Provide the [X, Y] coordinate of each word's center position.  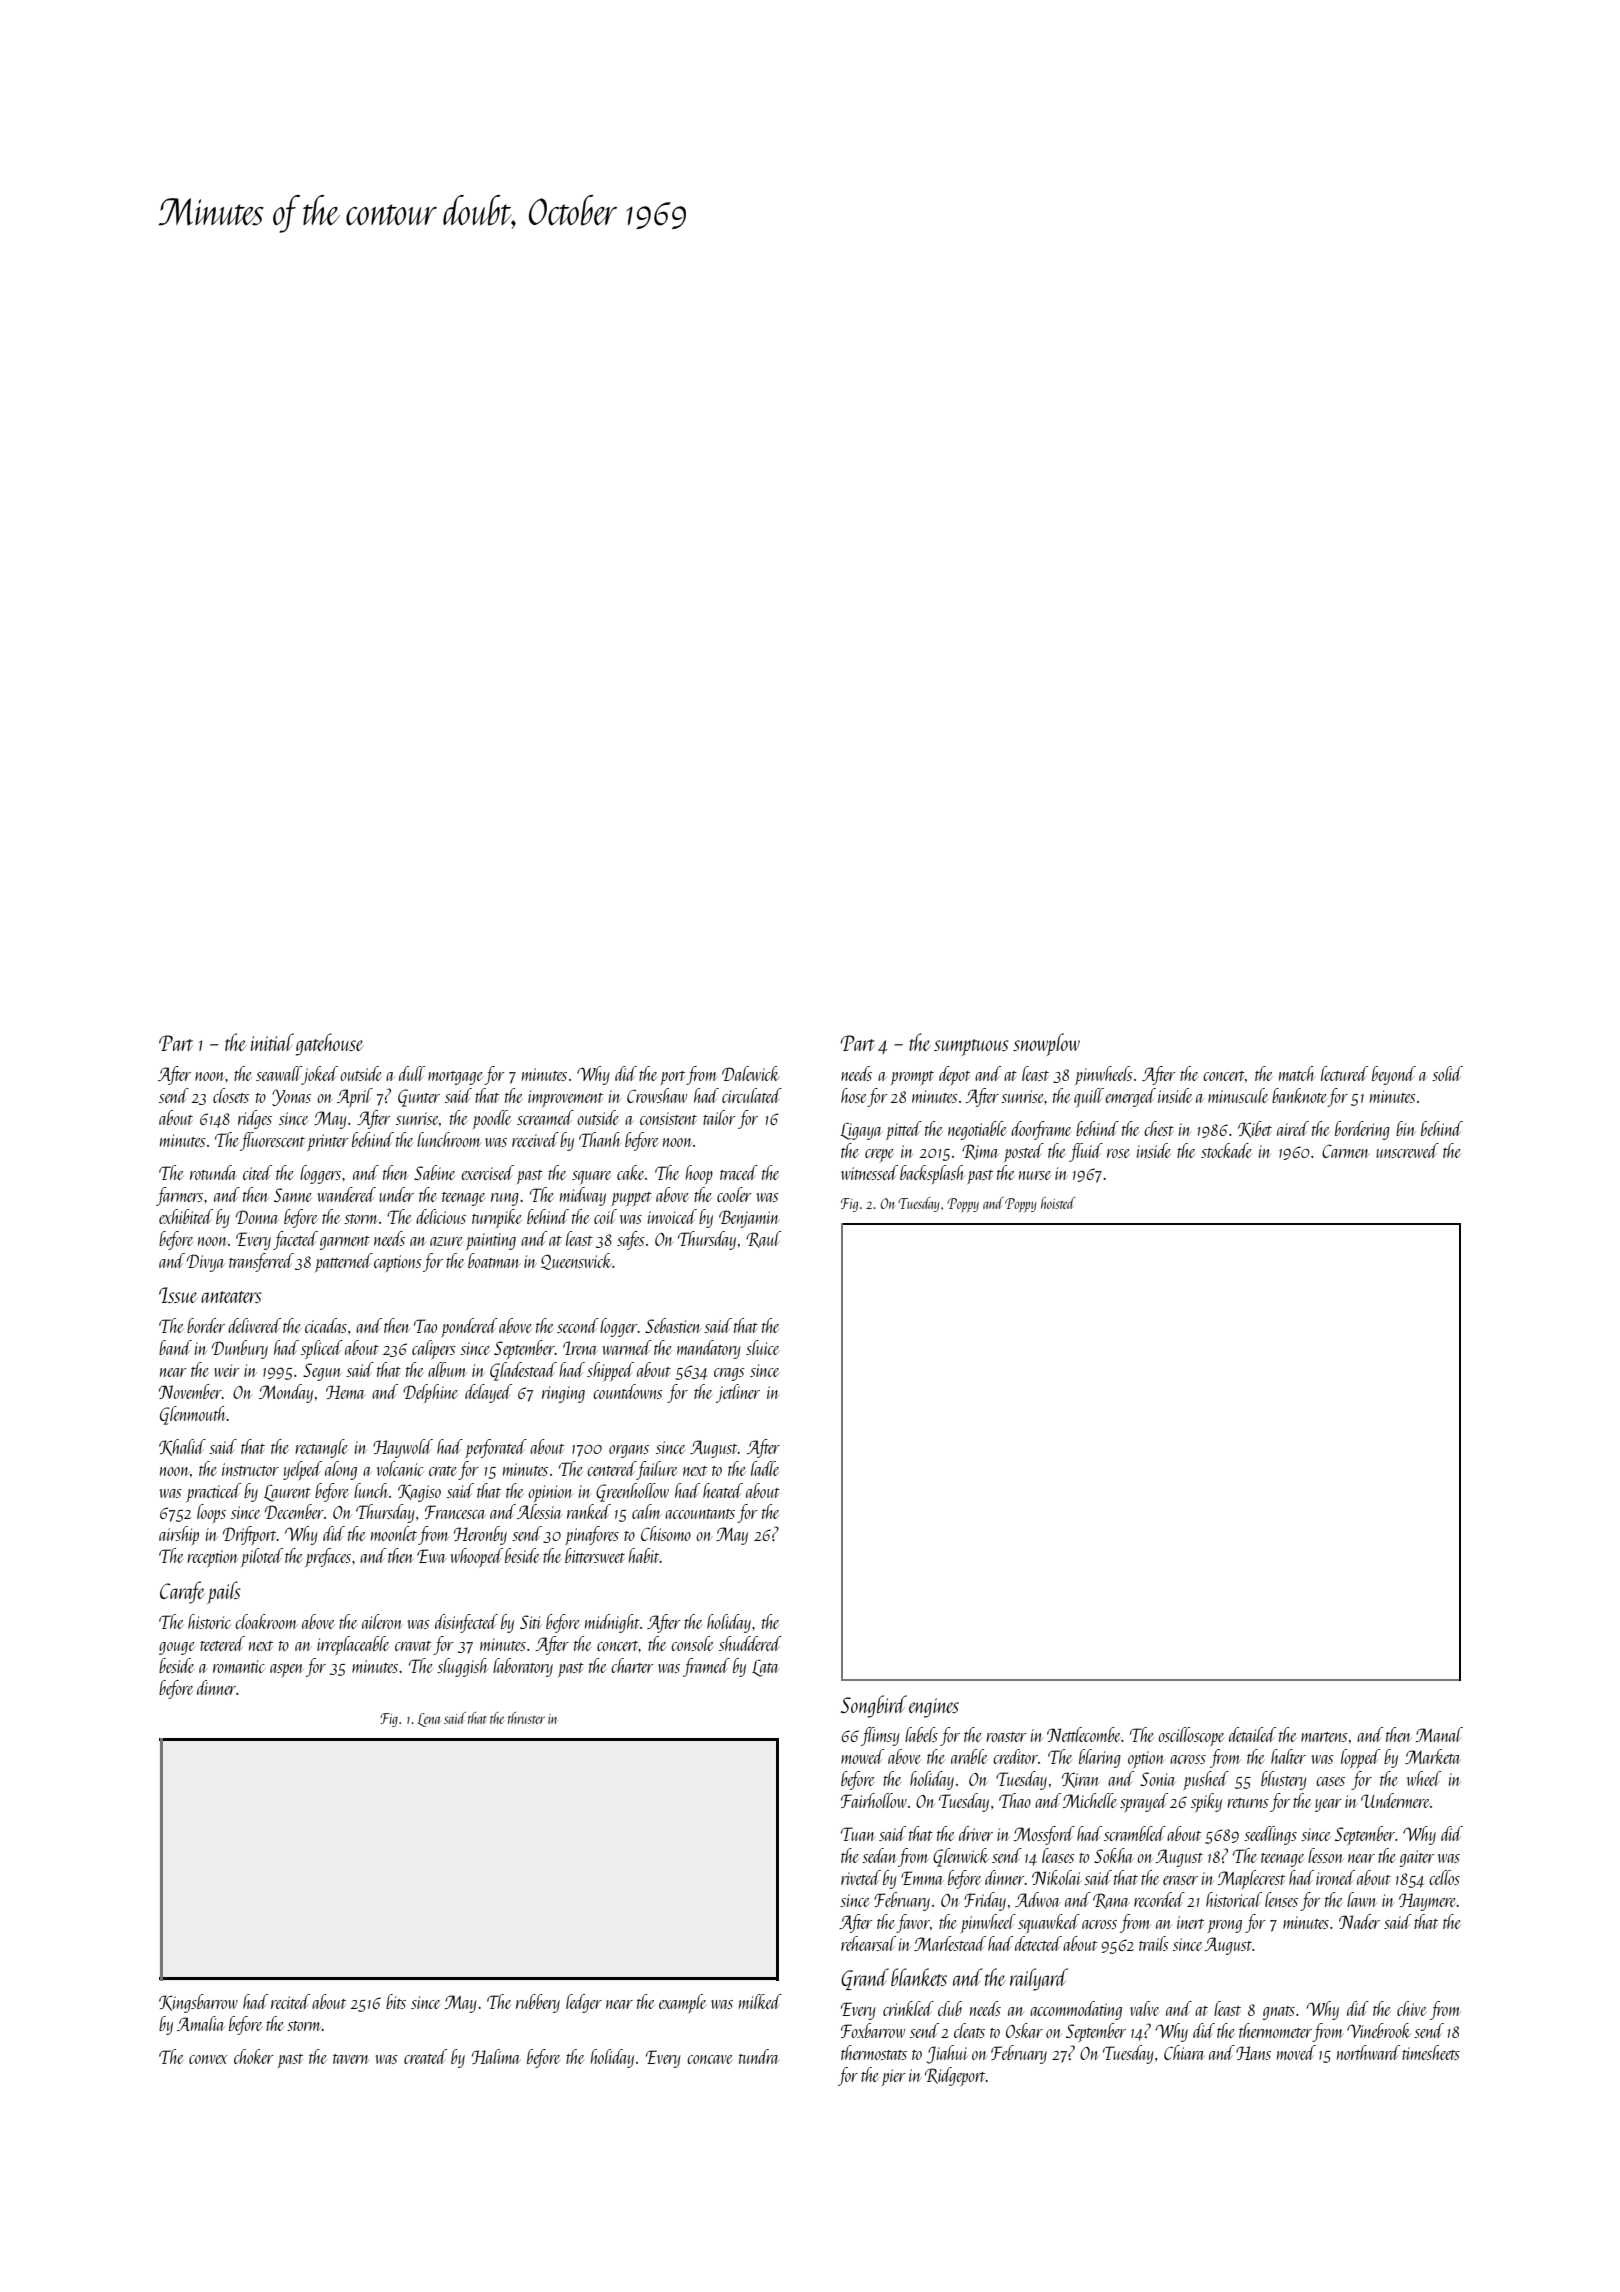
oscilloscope [1191, 1736]
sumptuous [971, 1047]
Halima [496, 2056]
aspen [286, 1670]
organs [629, 1451]
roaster [1006, 1737]
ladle [765, 1468]
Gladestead [523, 1371]
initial [272, 1042]
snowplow [1046, 1044]
